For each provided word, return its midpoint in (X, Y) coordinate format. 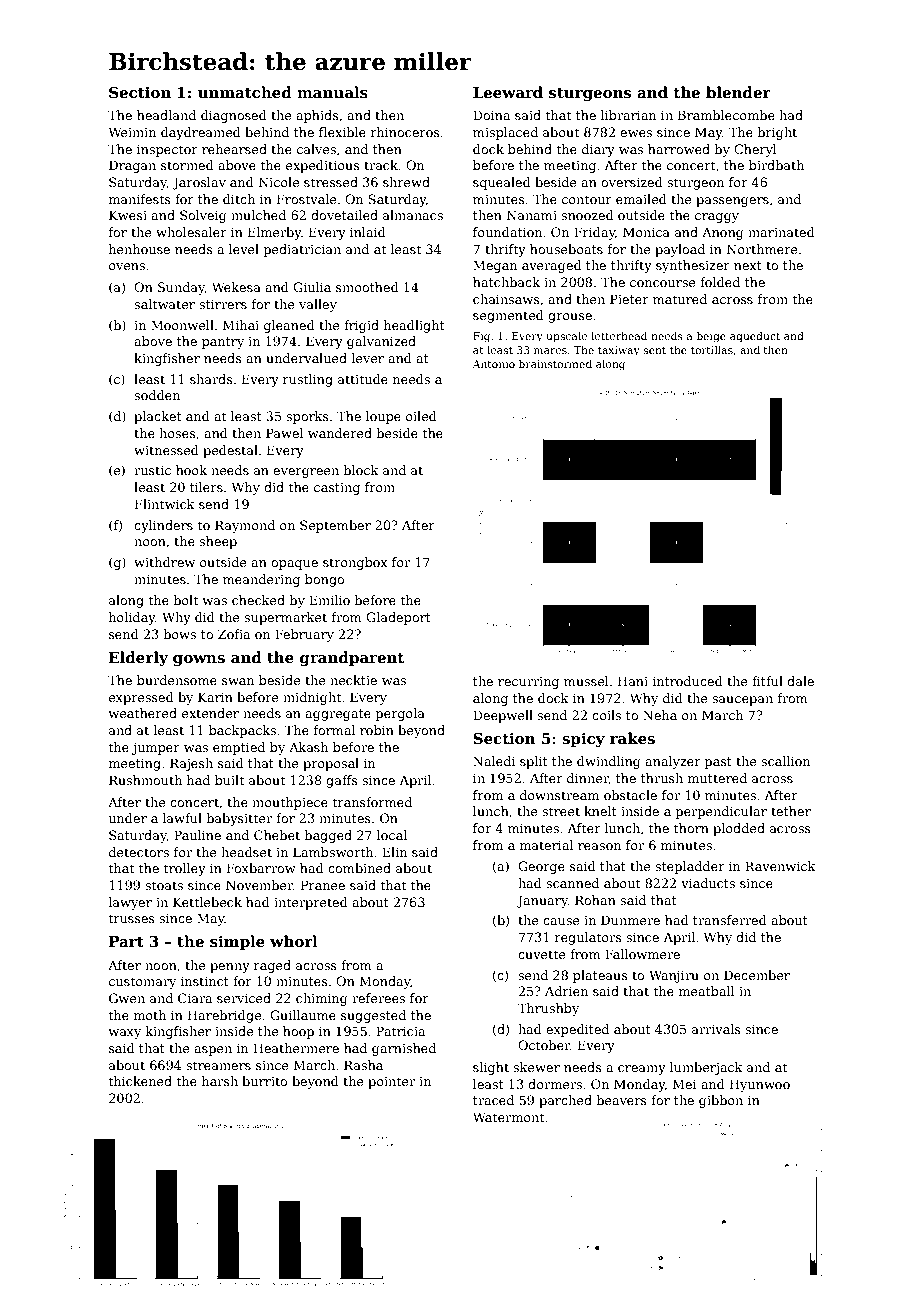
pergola (400, 714)
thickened (140, 1081)
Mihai (241, 325)
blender (738, 92)
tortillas (712, 349)
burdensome (177, 680)
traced (493, 1100)
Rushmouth (145, 780)
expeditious (323, 166)
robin (377, 730)
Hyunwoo (760, 1085)
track (381, 165)
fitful (767, 681)
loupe (383, 417)
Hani (633, 681)
